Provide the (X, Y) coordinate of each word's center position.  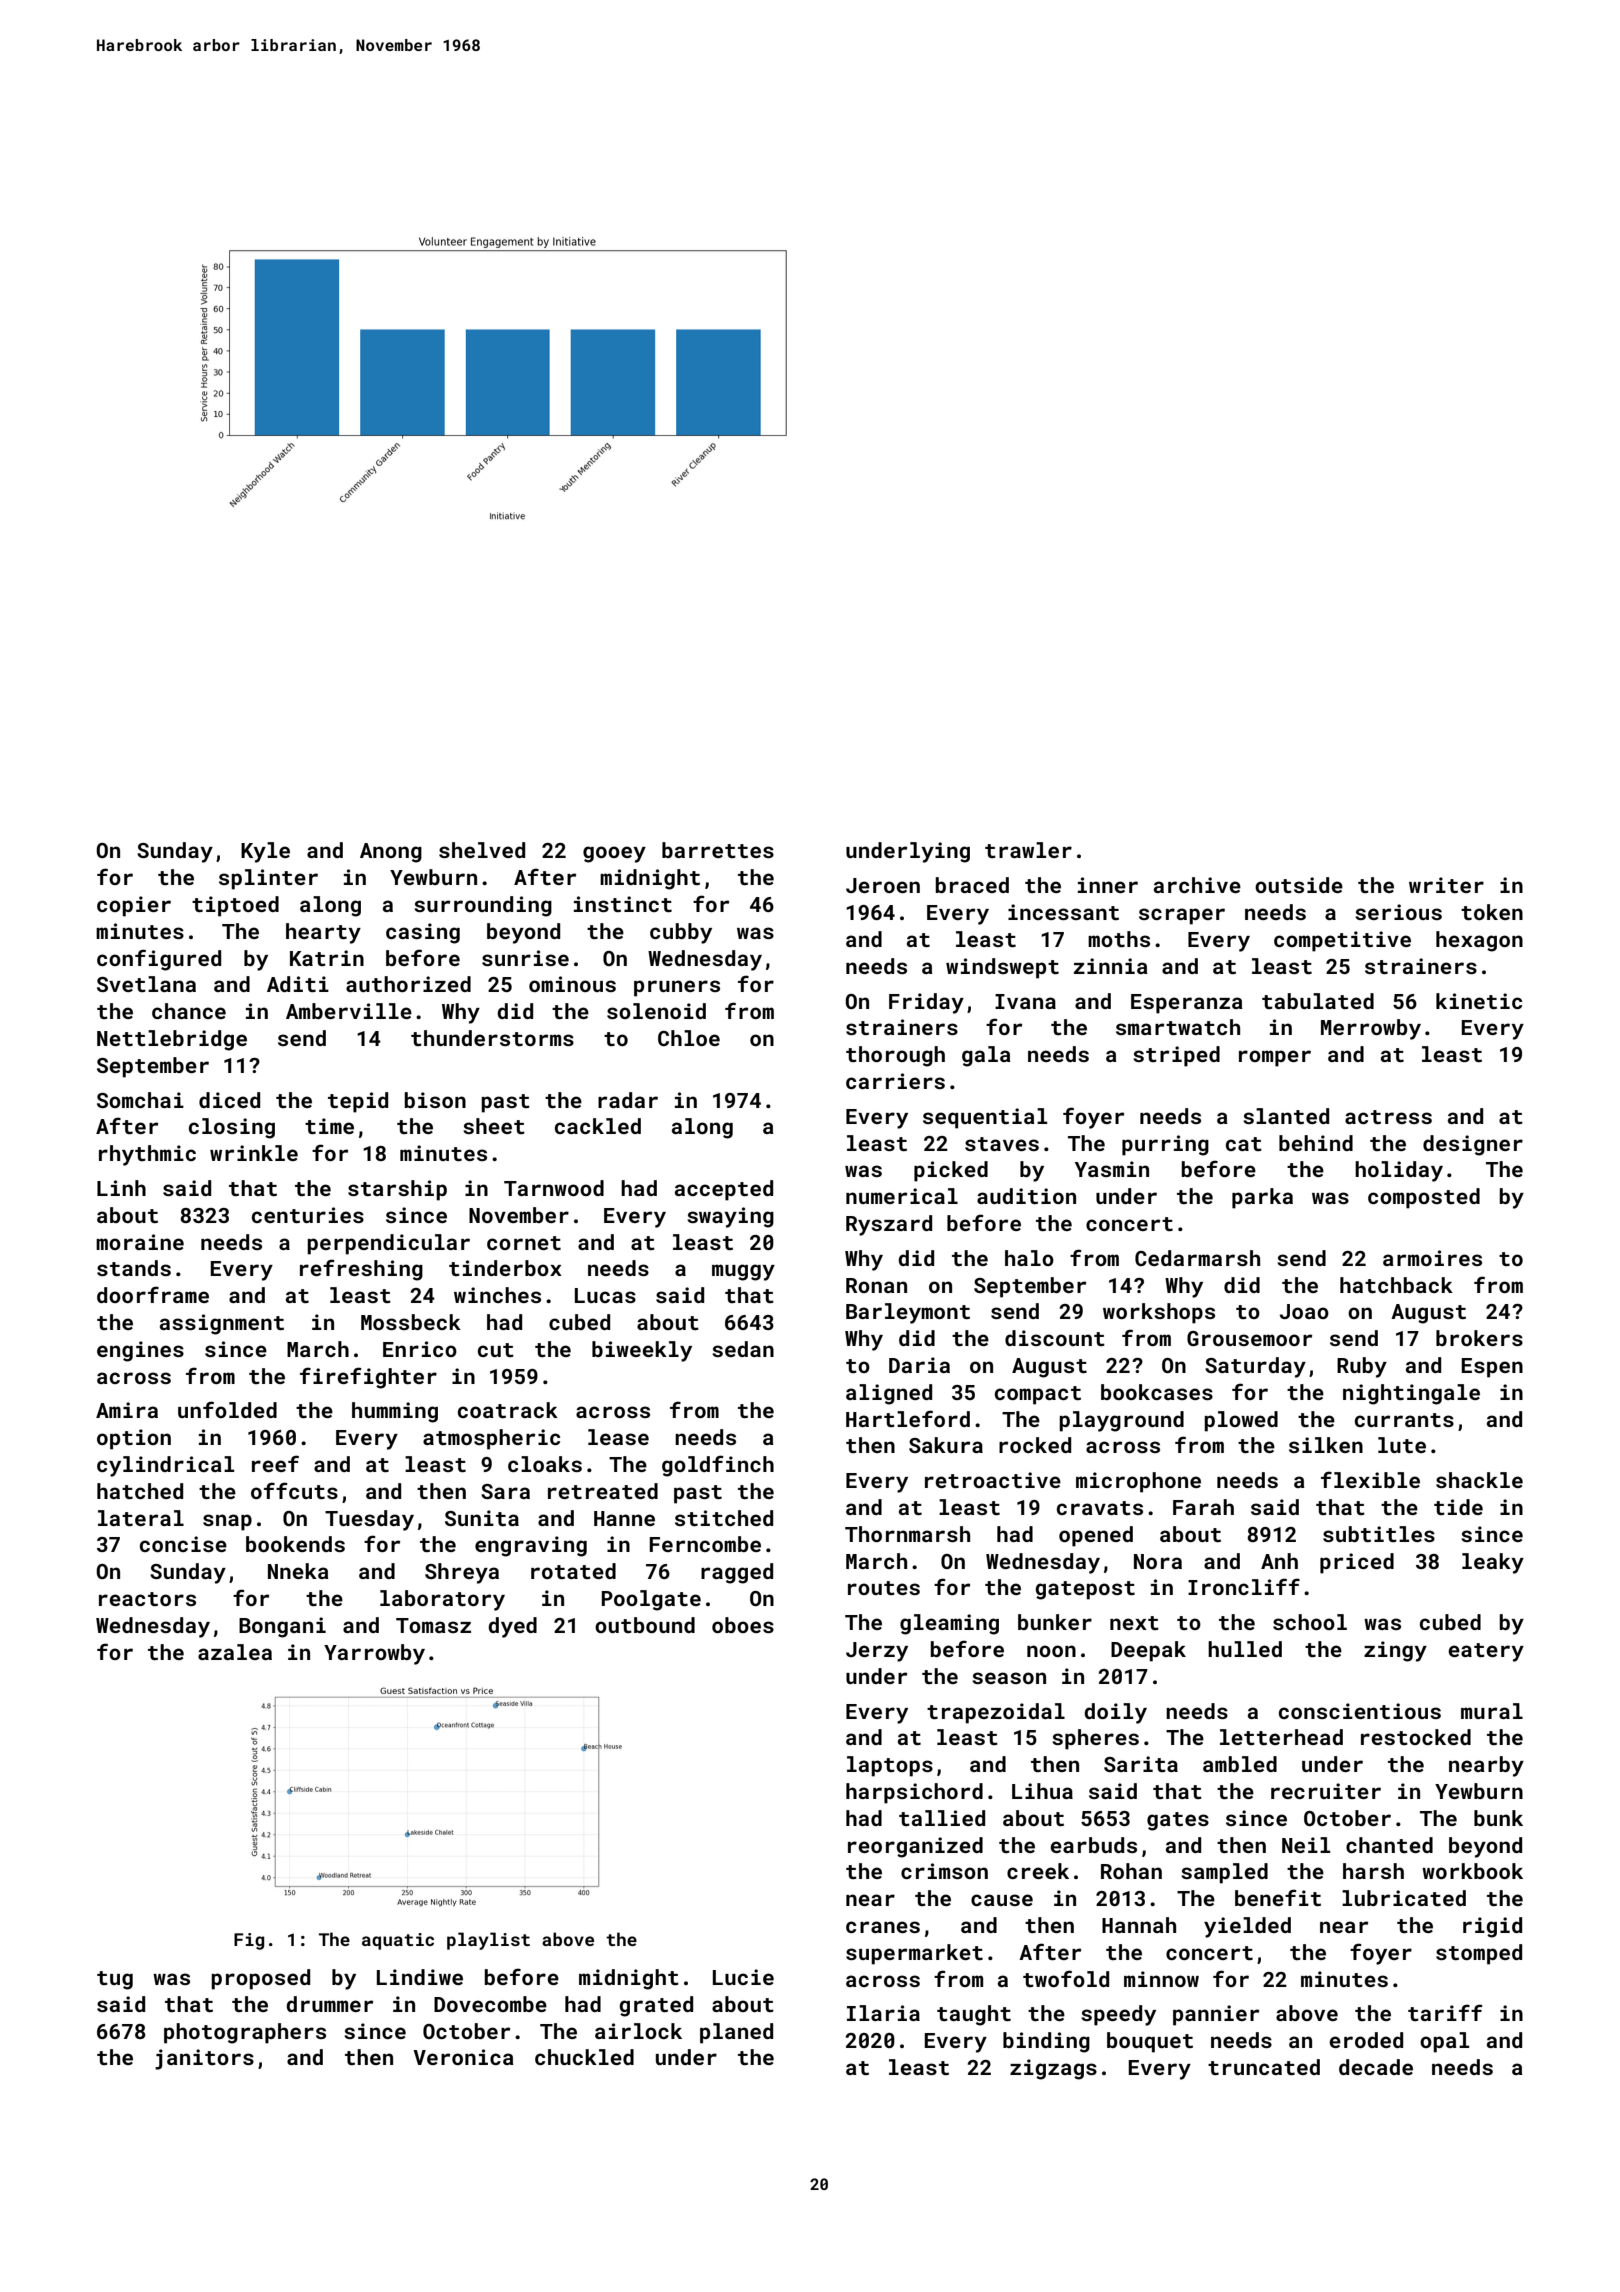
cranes (883, 1927)
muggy (743, 1272)
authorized (408, 984)
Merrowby (1371, 1029)
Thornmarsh (907, 1534)
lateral (141, 1518)
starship (397, 1190)
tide (1458, 1507)
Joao (1304, 1311)
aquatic (398, 1941)
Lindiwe (420, 1977)
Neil (1306, 1845)
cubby (681, 933)
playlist (488, 1941)
